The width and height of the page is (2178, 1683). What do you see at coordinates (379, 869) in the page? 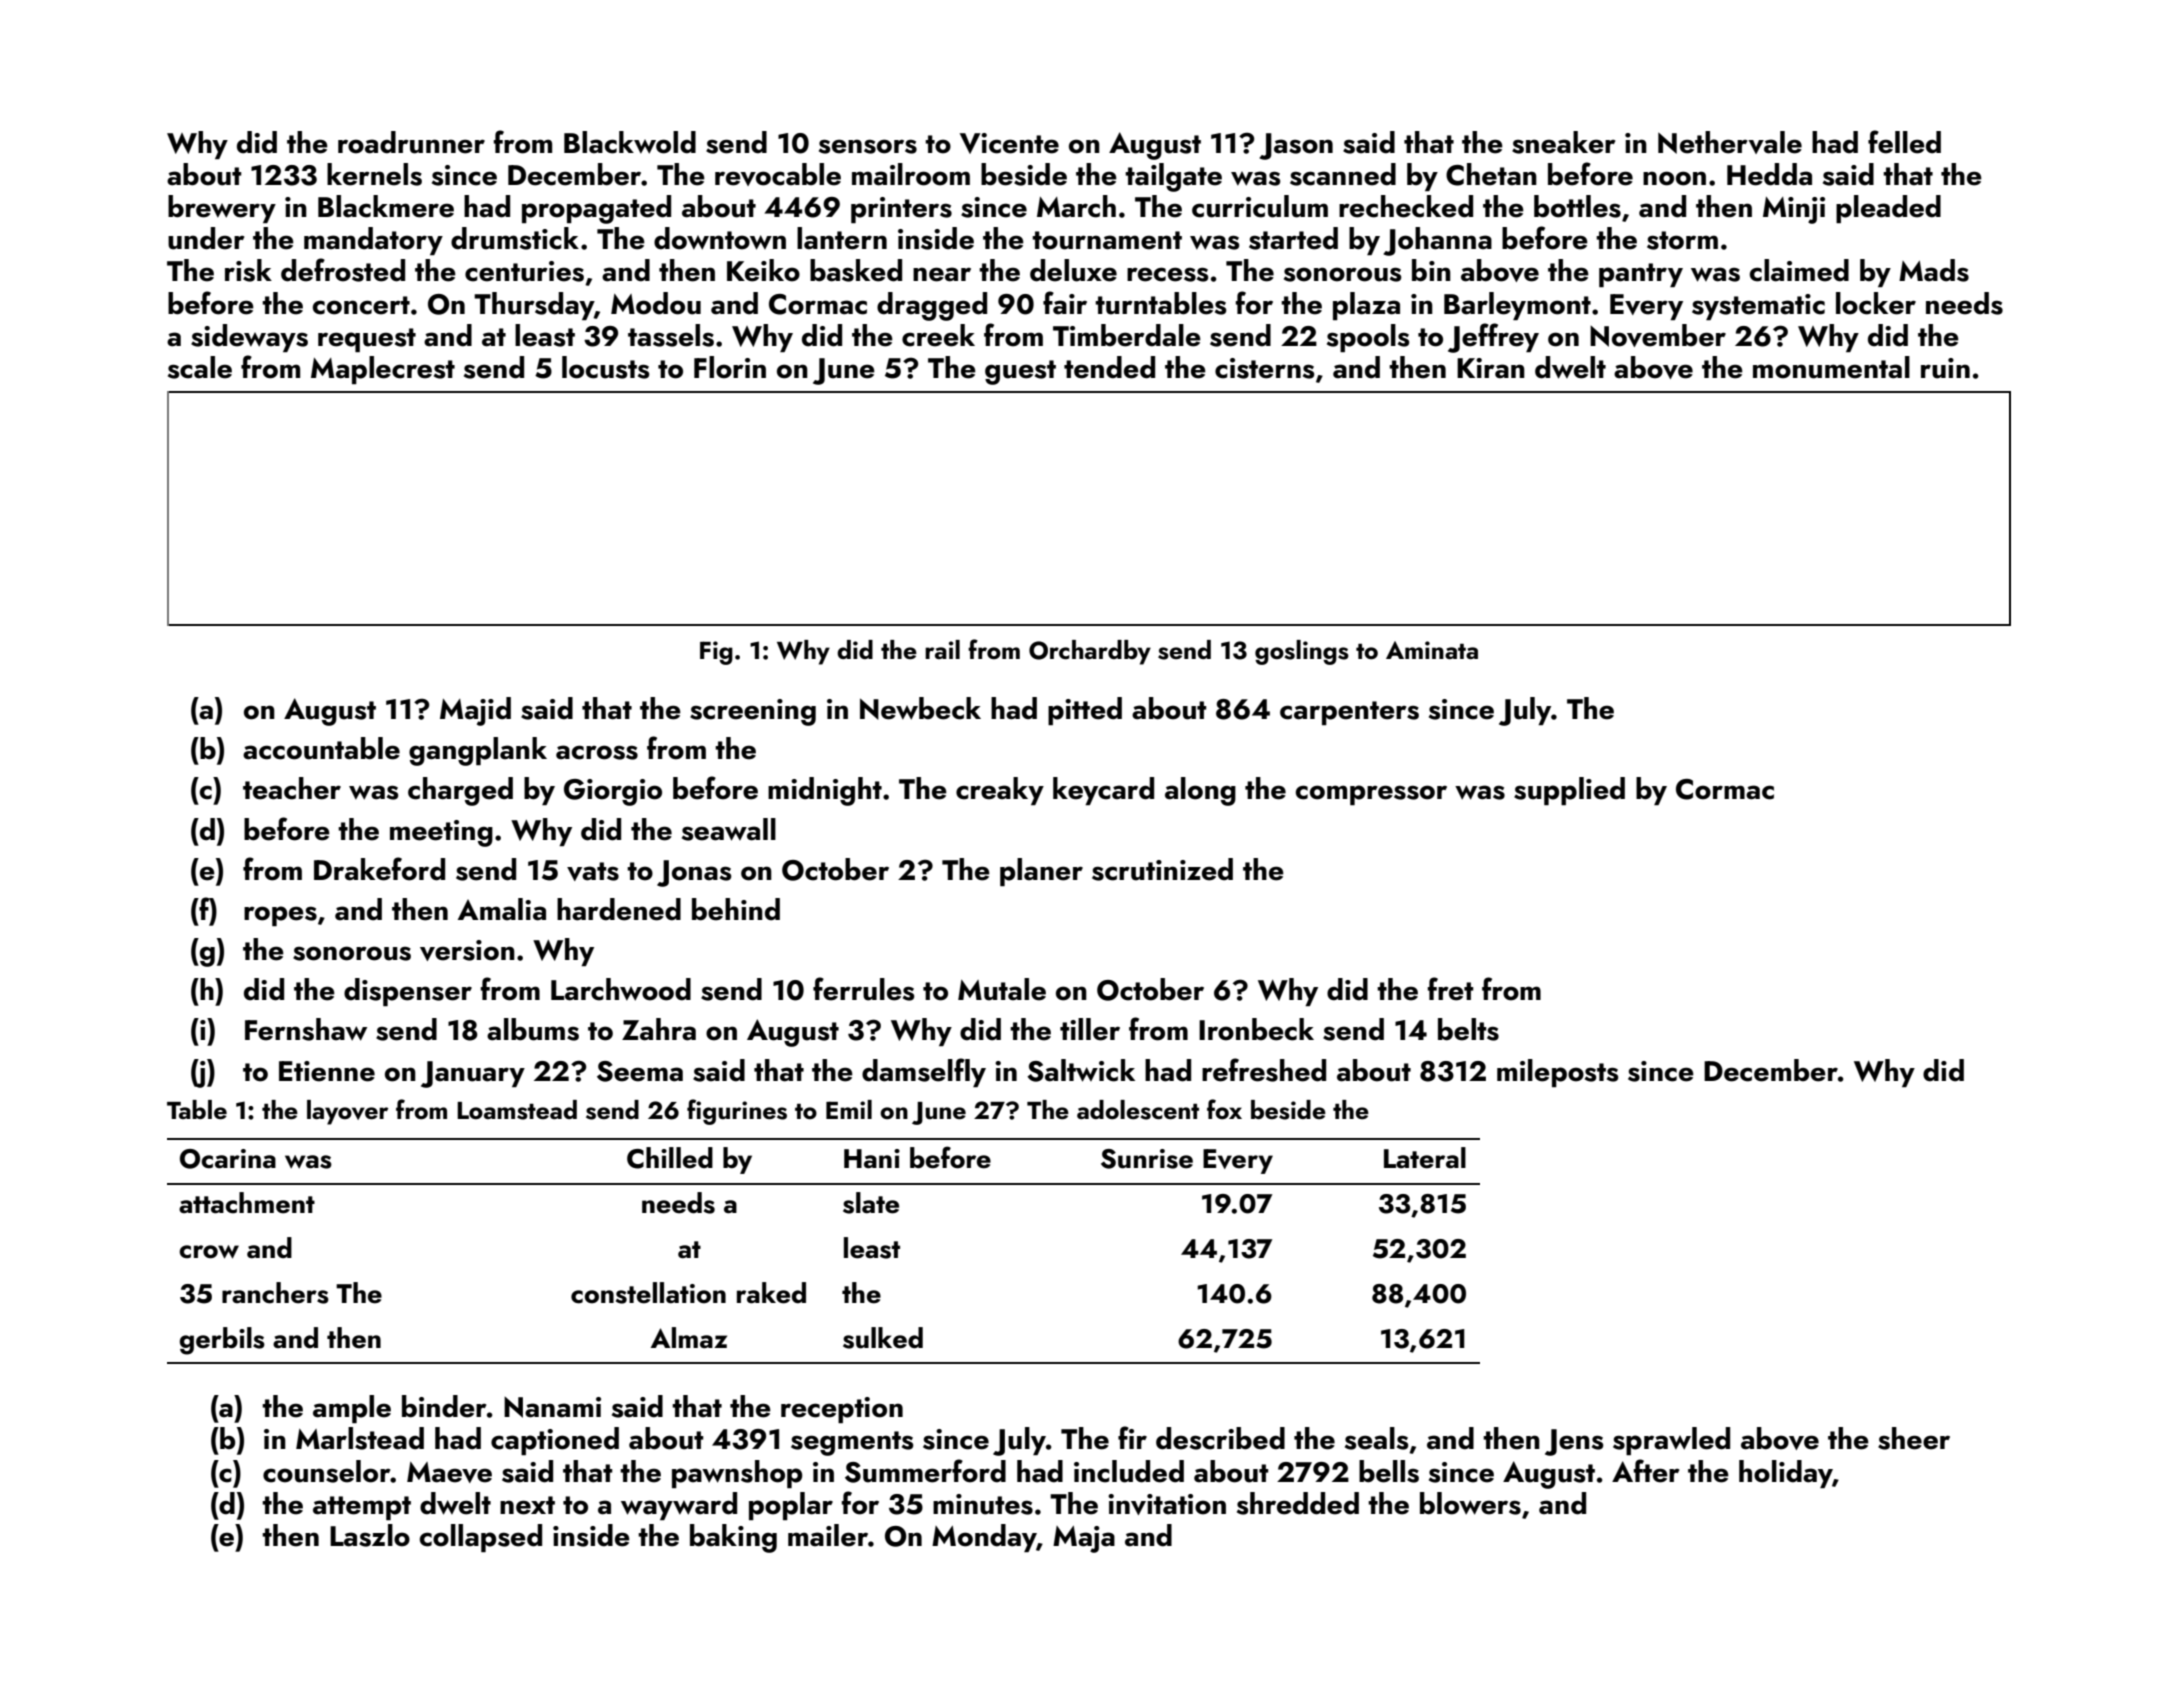
I see `Drakeford` at bounding box center [379, 869].
